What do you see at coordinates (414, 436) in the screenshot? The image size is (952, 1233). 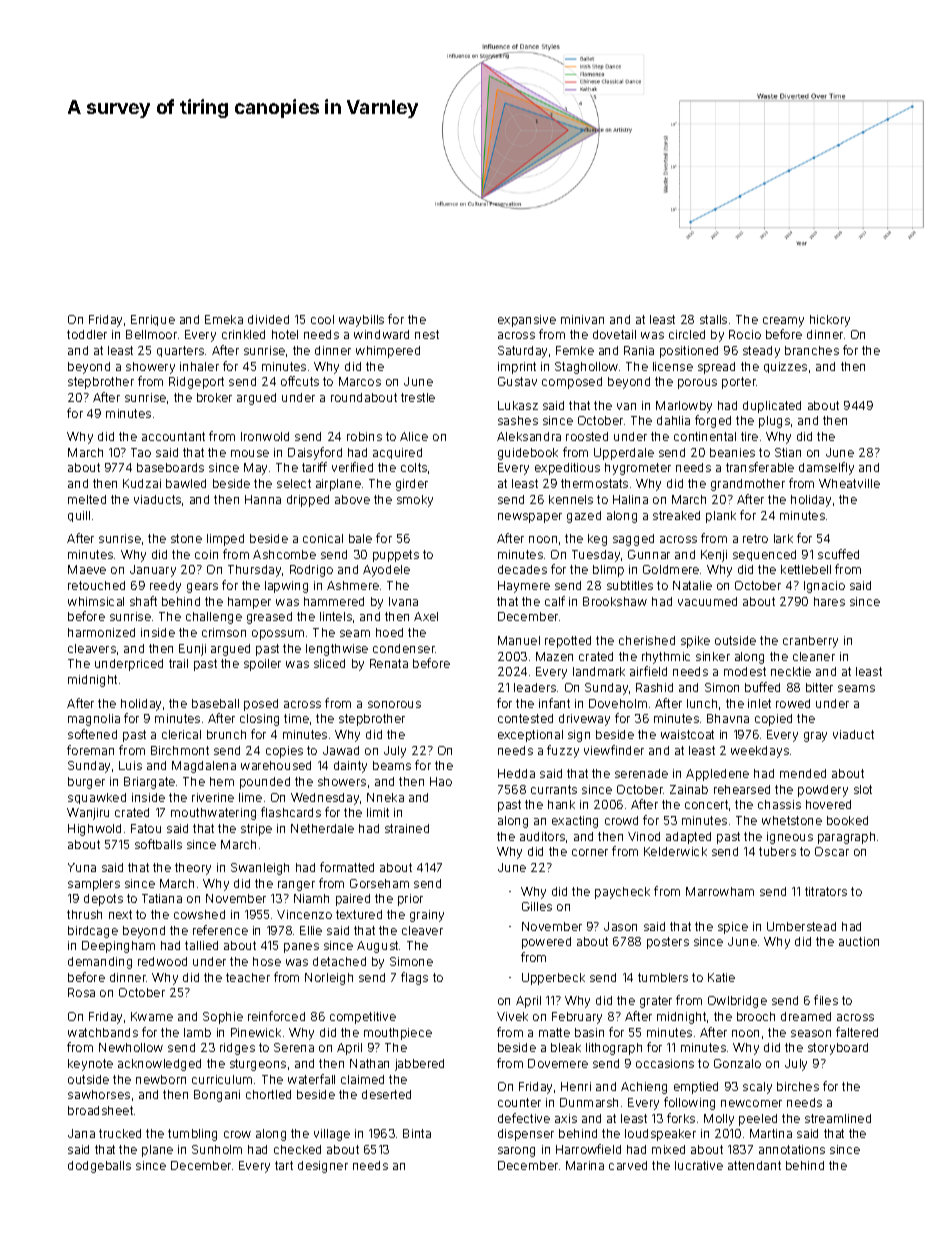 I see `Alice` at bounding box center [414, 436].
